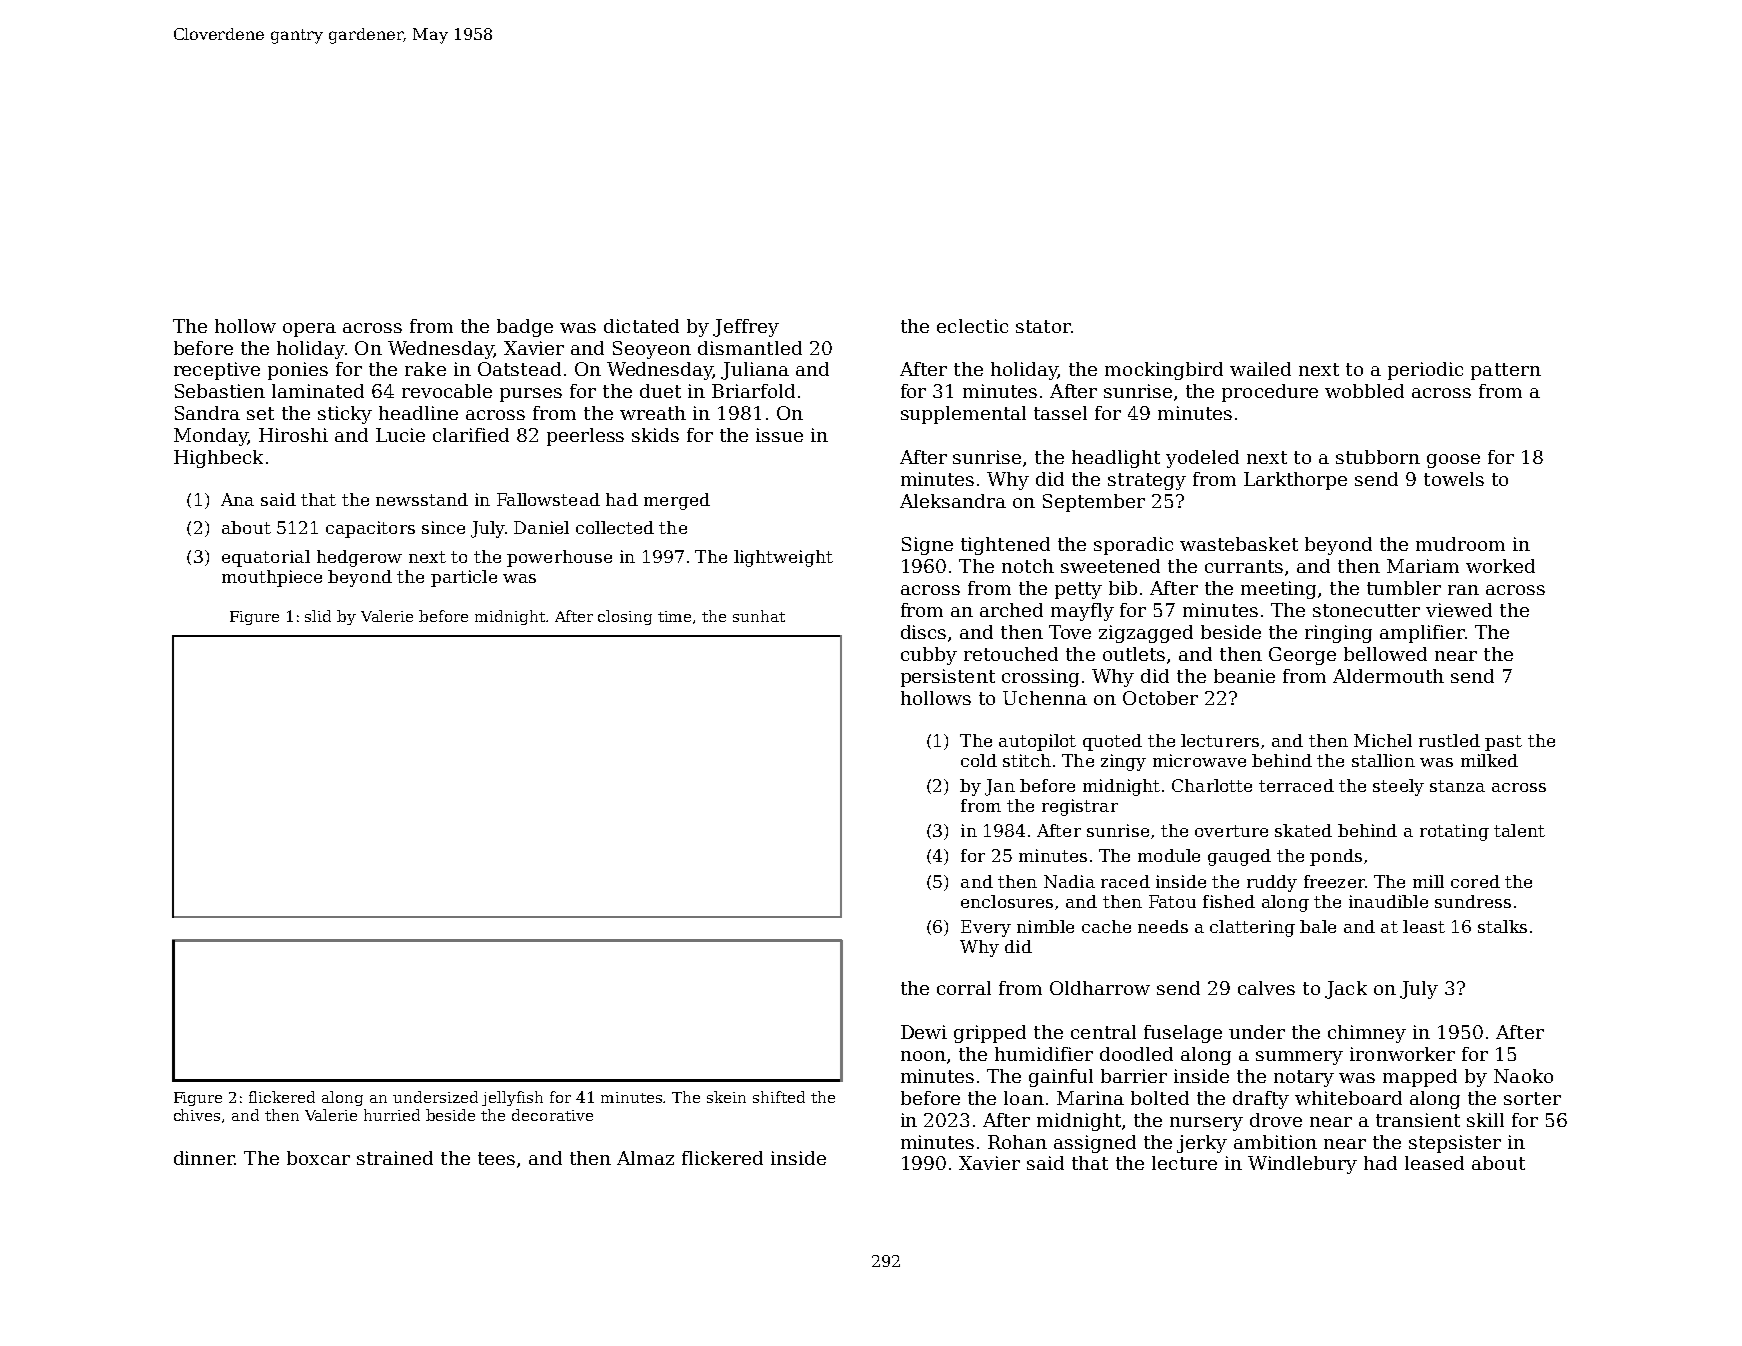  I want to click on skated, so click(1303, 830).
